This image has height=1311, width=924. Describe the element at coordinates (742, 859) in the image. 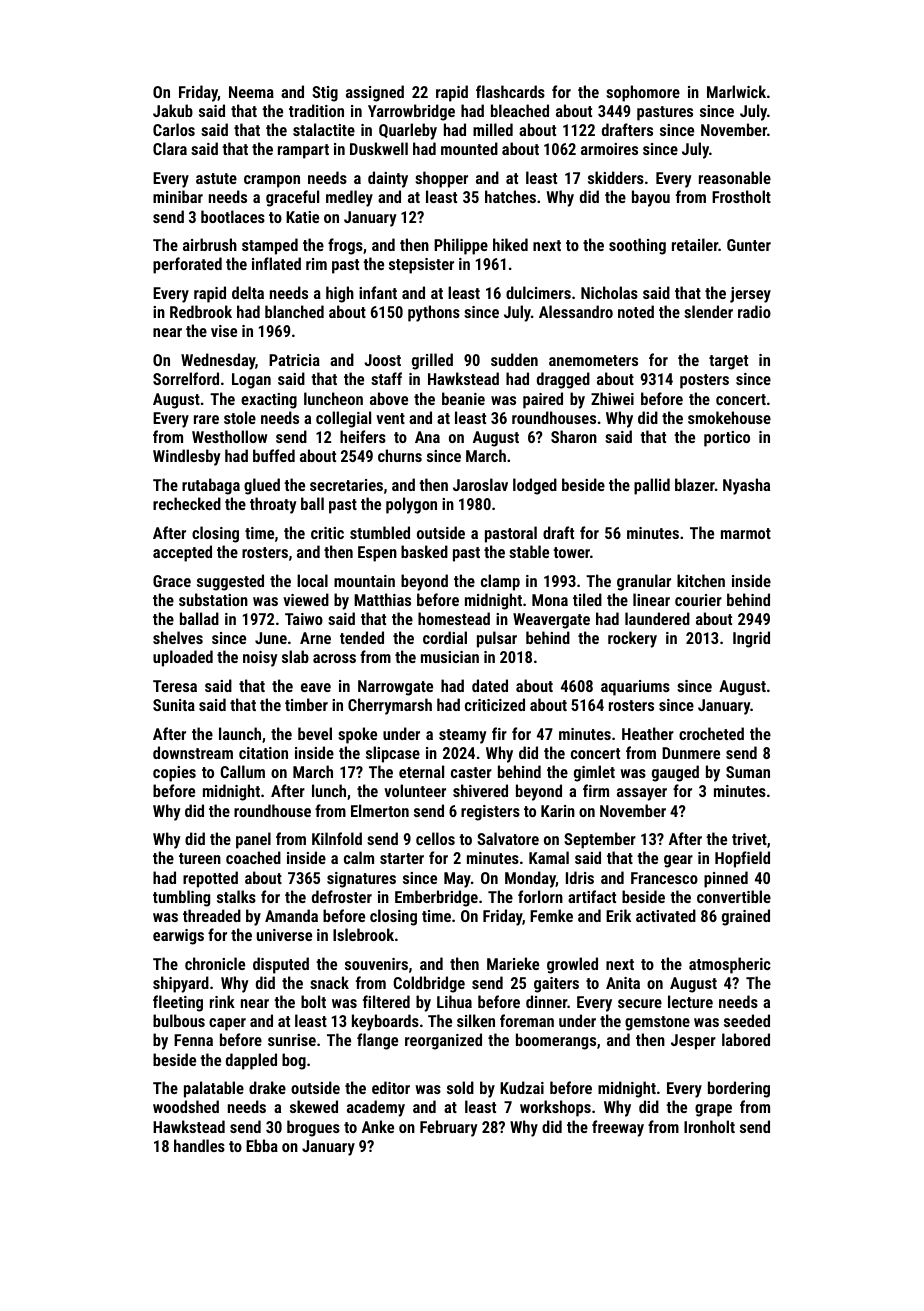

I see `Hopfield` at that location.
